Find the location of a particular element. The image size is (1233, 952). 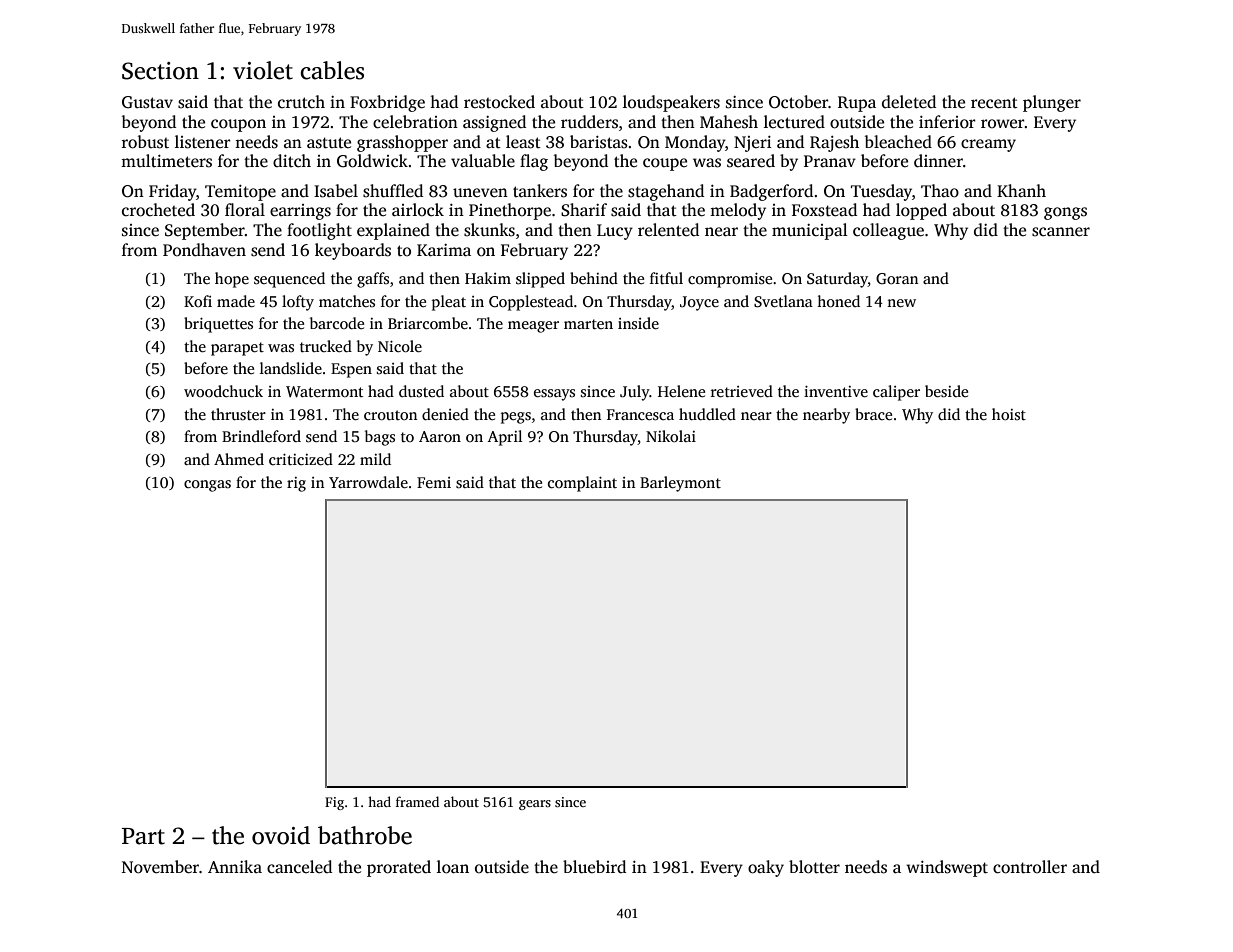

controller is located at coordinates (1030, 867).
